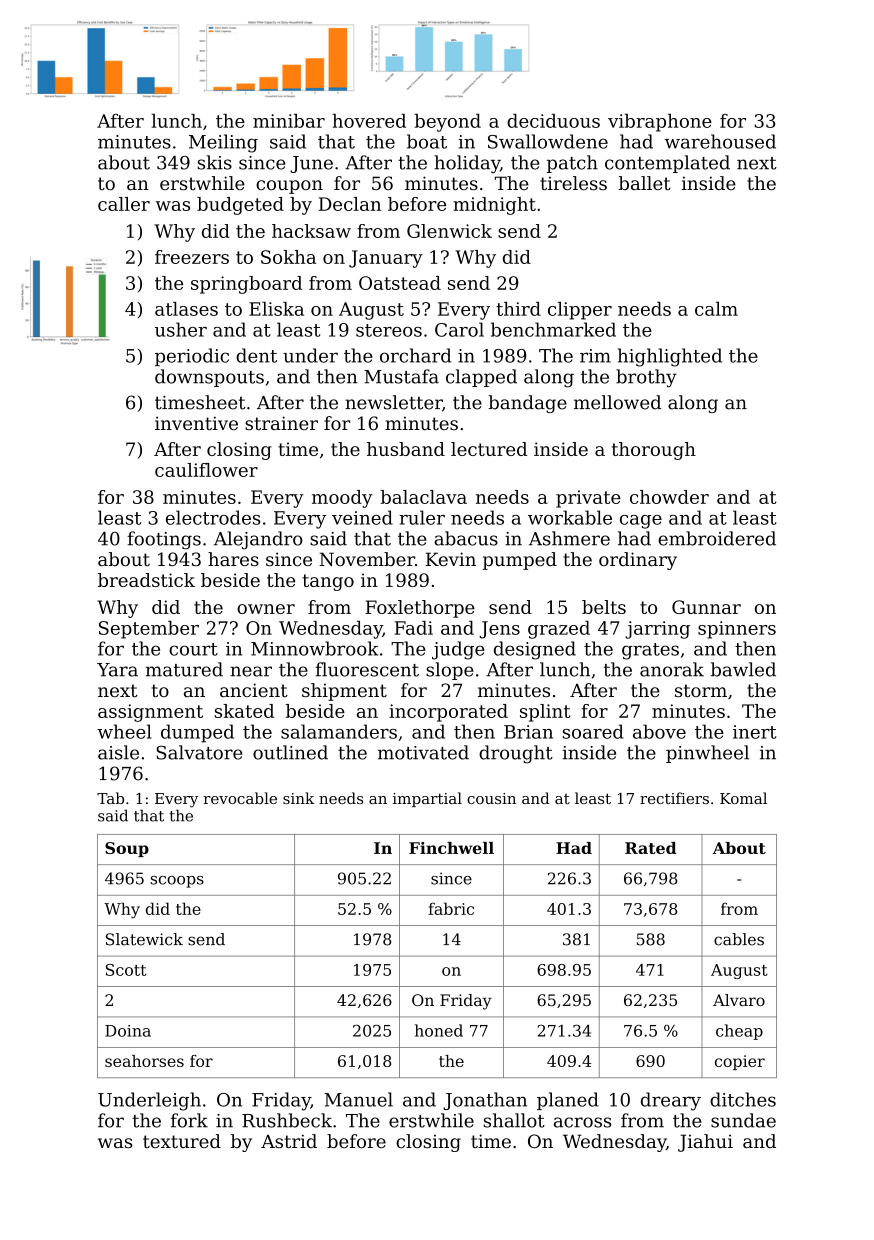 The height and width of the page is (1240, 874). Describe the element at coordinates (423, 752) in the page. I see `motivated` at that location.
